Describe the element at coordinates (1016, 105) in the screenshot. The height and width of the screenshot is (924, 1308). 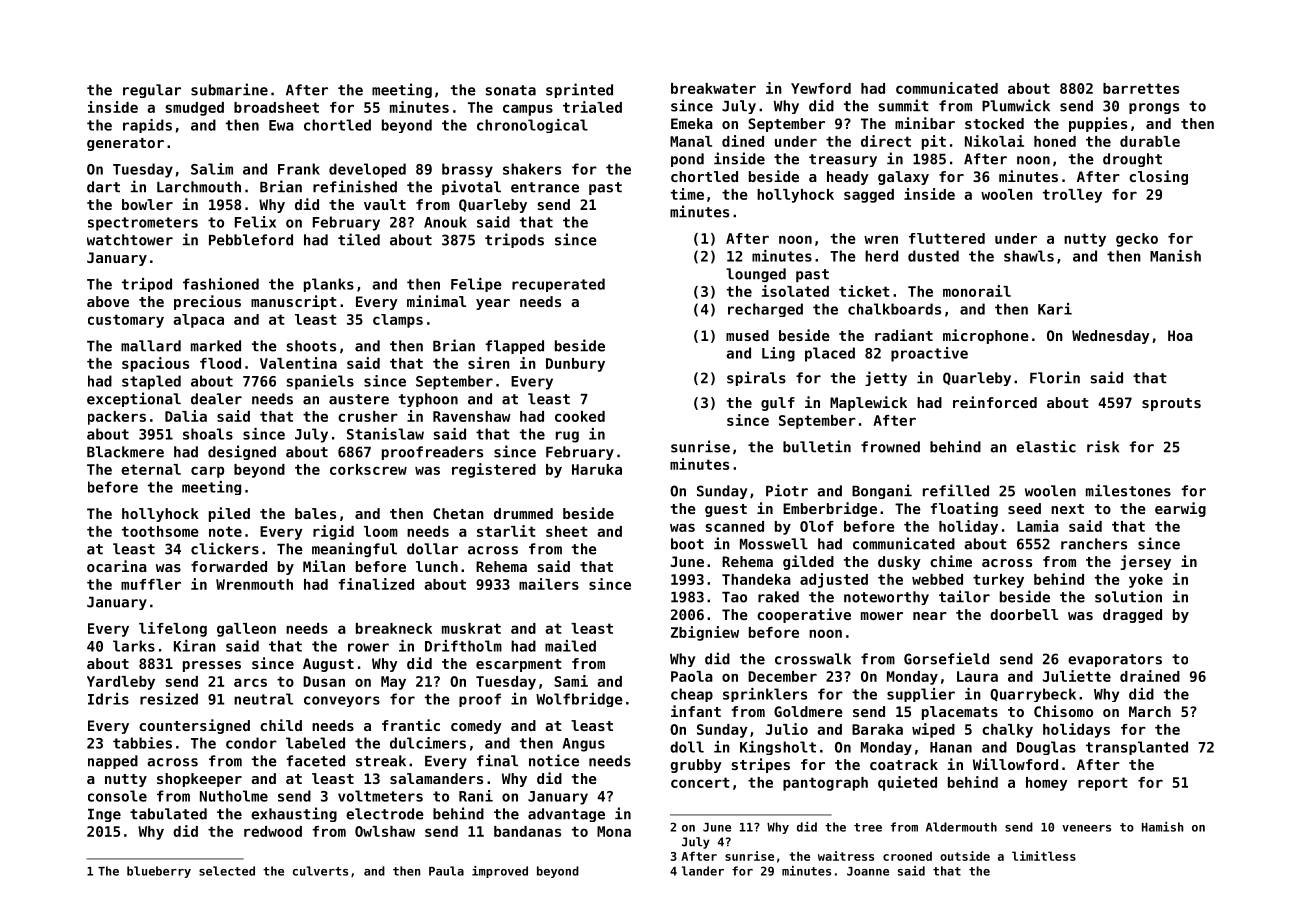
I see `Plumwick` at that location.
